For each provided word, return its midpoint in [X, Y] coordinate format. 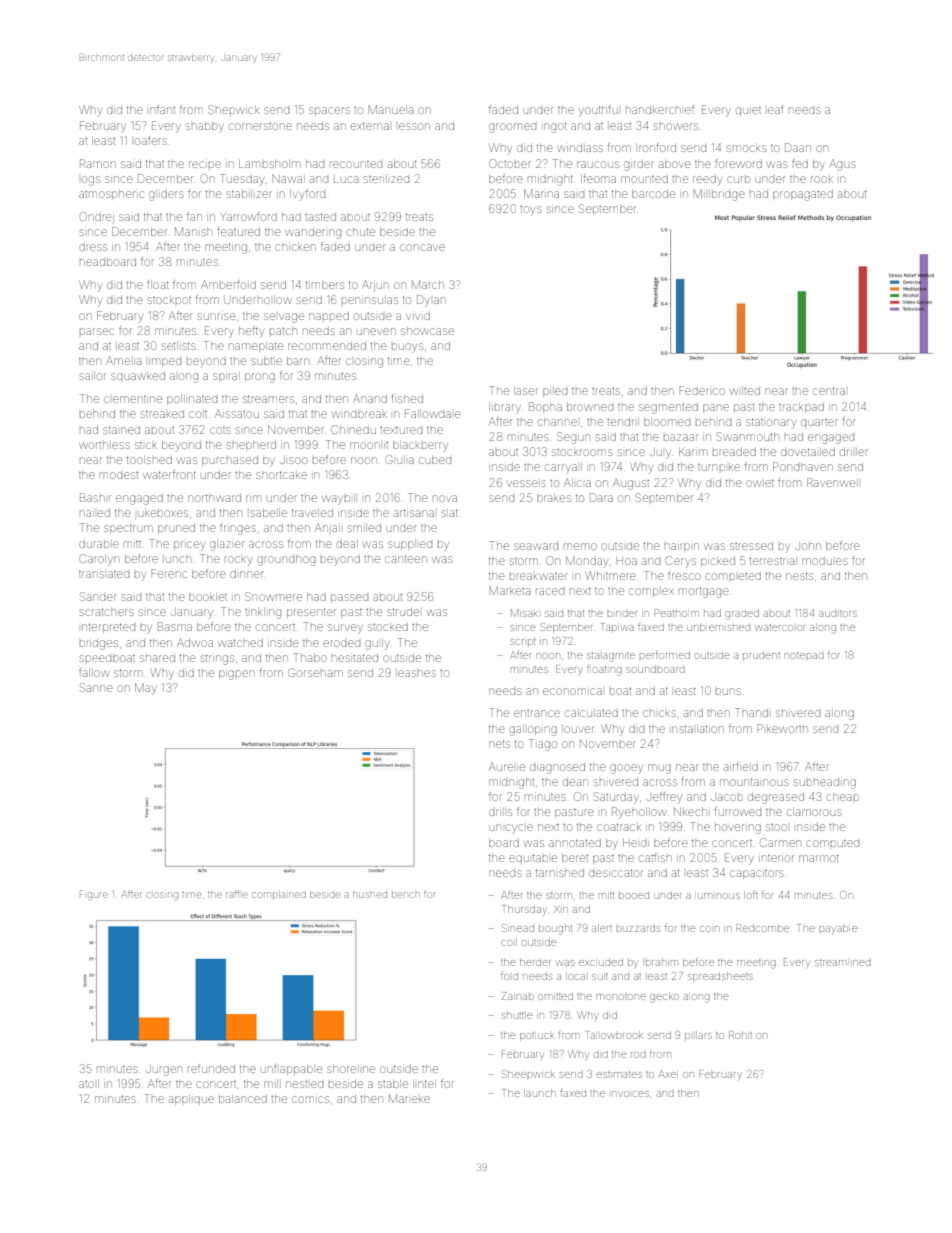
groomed [512, 128]
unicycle [511, 829]
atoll [89, 1084]
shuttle [517, 1015]
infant [162, 109]
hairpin [682, 547]
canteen [406, 559]
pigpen [237, 675]
